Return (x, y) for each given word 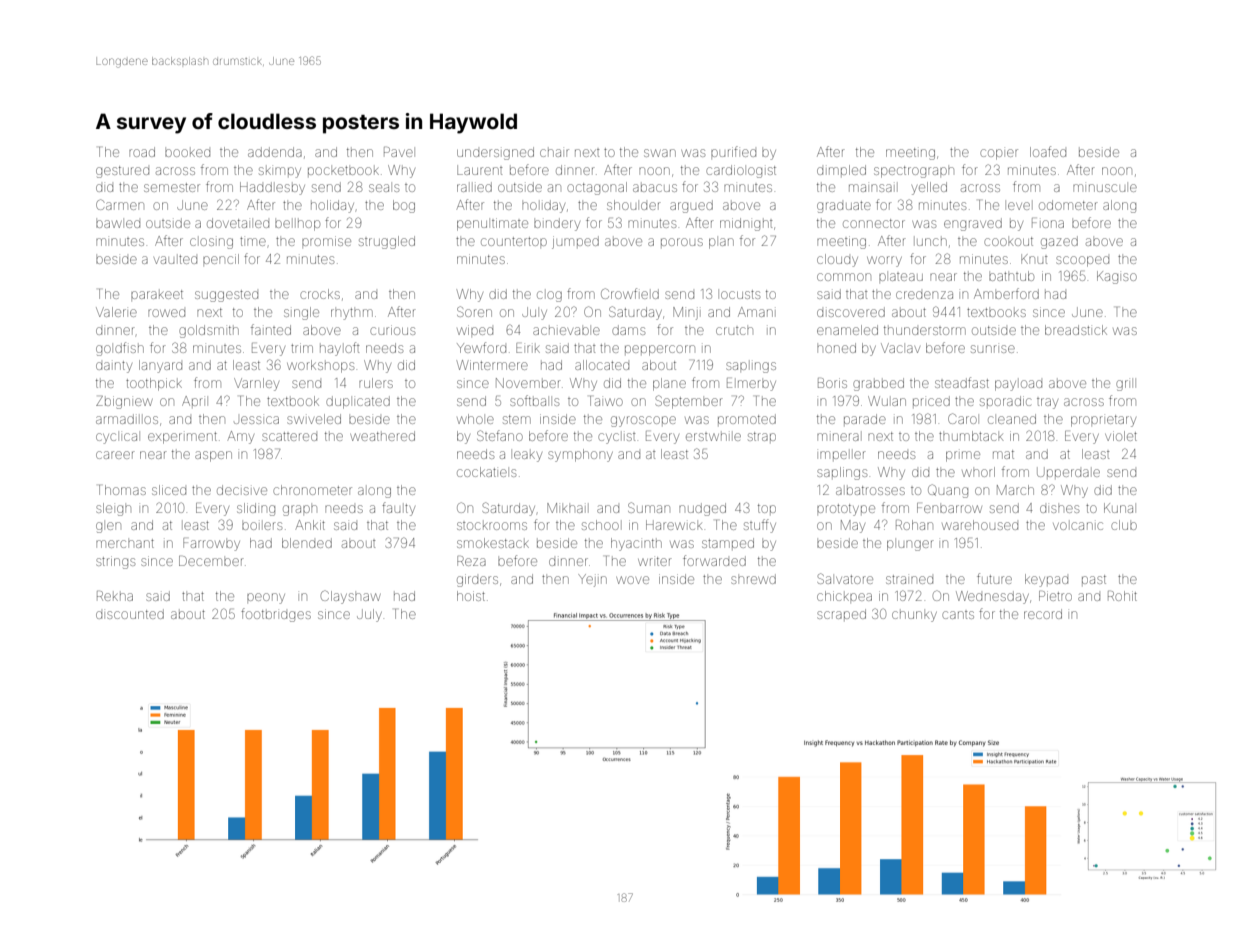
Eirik (528, 348)
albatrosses (870, 490)
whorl (978, 472)
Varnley (256, 384)
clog (549, 296)
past (1094, 579)
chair (554, 153)
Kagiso (1117, 277)
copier (999, 154)
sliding (256, 509)
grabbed (878, 384)
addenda (275, 152)
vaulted (175, 259)
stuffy (760, 526)
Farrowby (211, 544)
